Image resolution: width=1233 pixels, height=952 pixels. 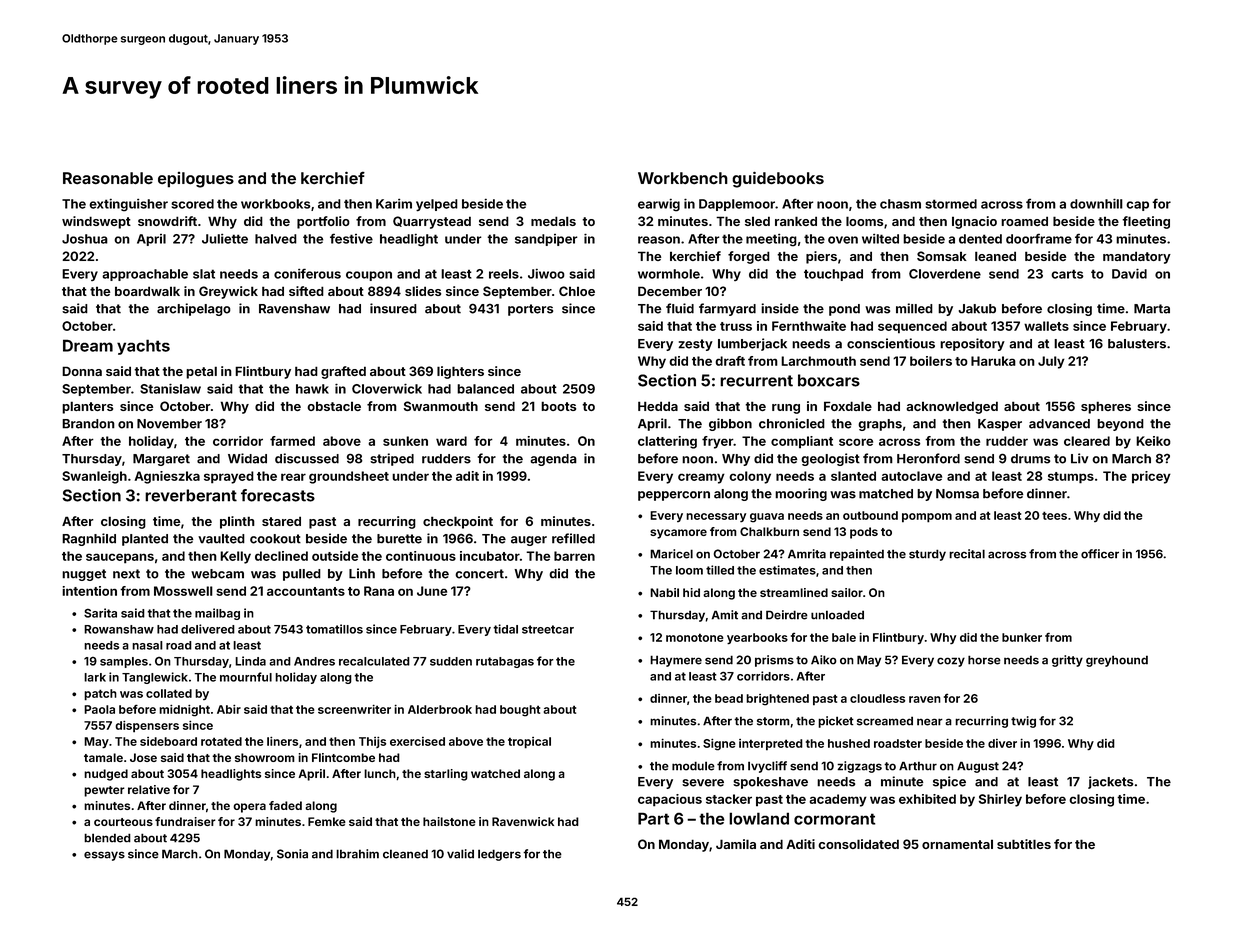 What do you see at coordinates (374, 661) in the document?
I see `recalculated` at bounding box center [374, 661].
